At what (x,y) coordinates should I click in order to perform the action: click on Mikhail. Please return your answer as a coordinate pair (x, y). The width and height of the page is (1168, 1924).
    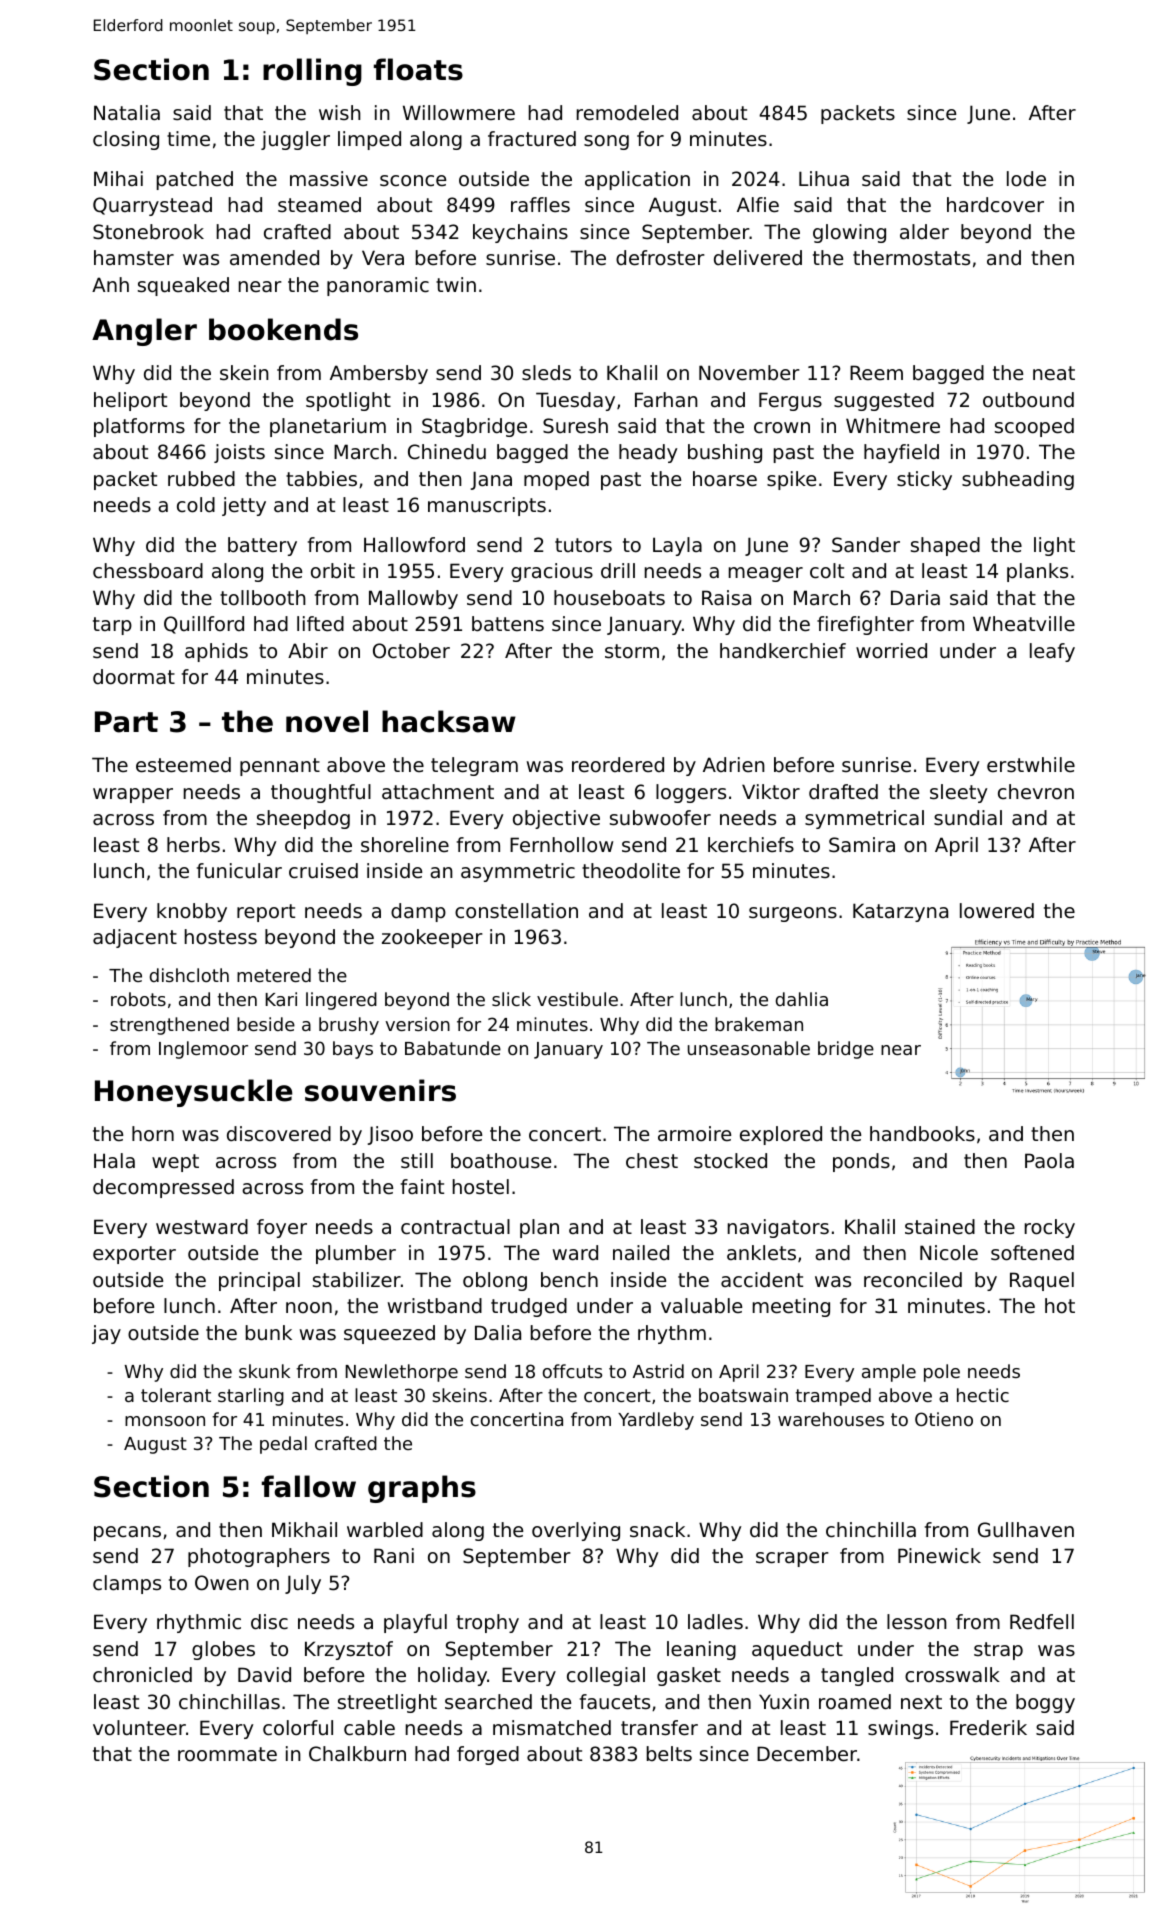
    Looking at the image, I should click on (304, 1529).
